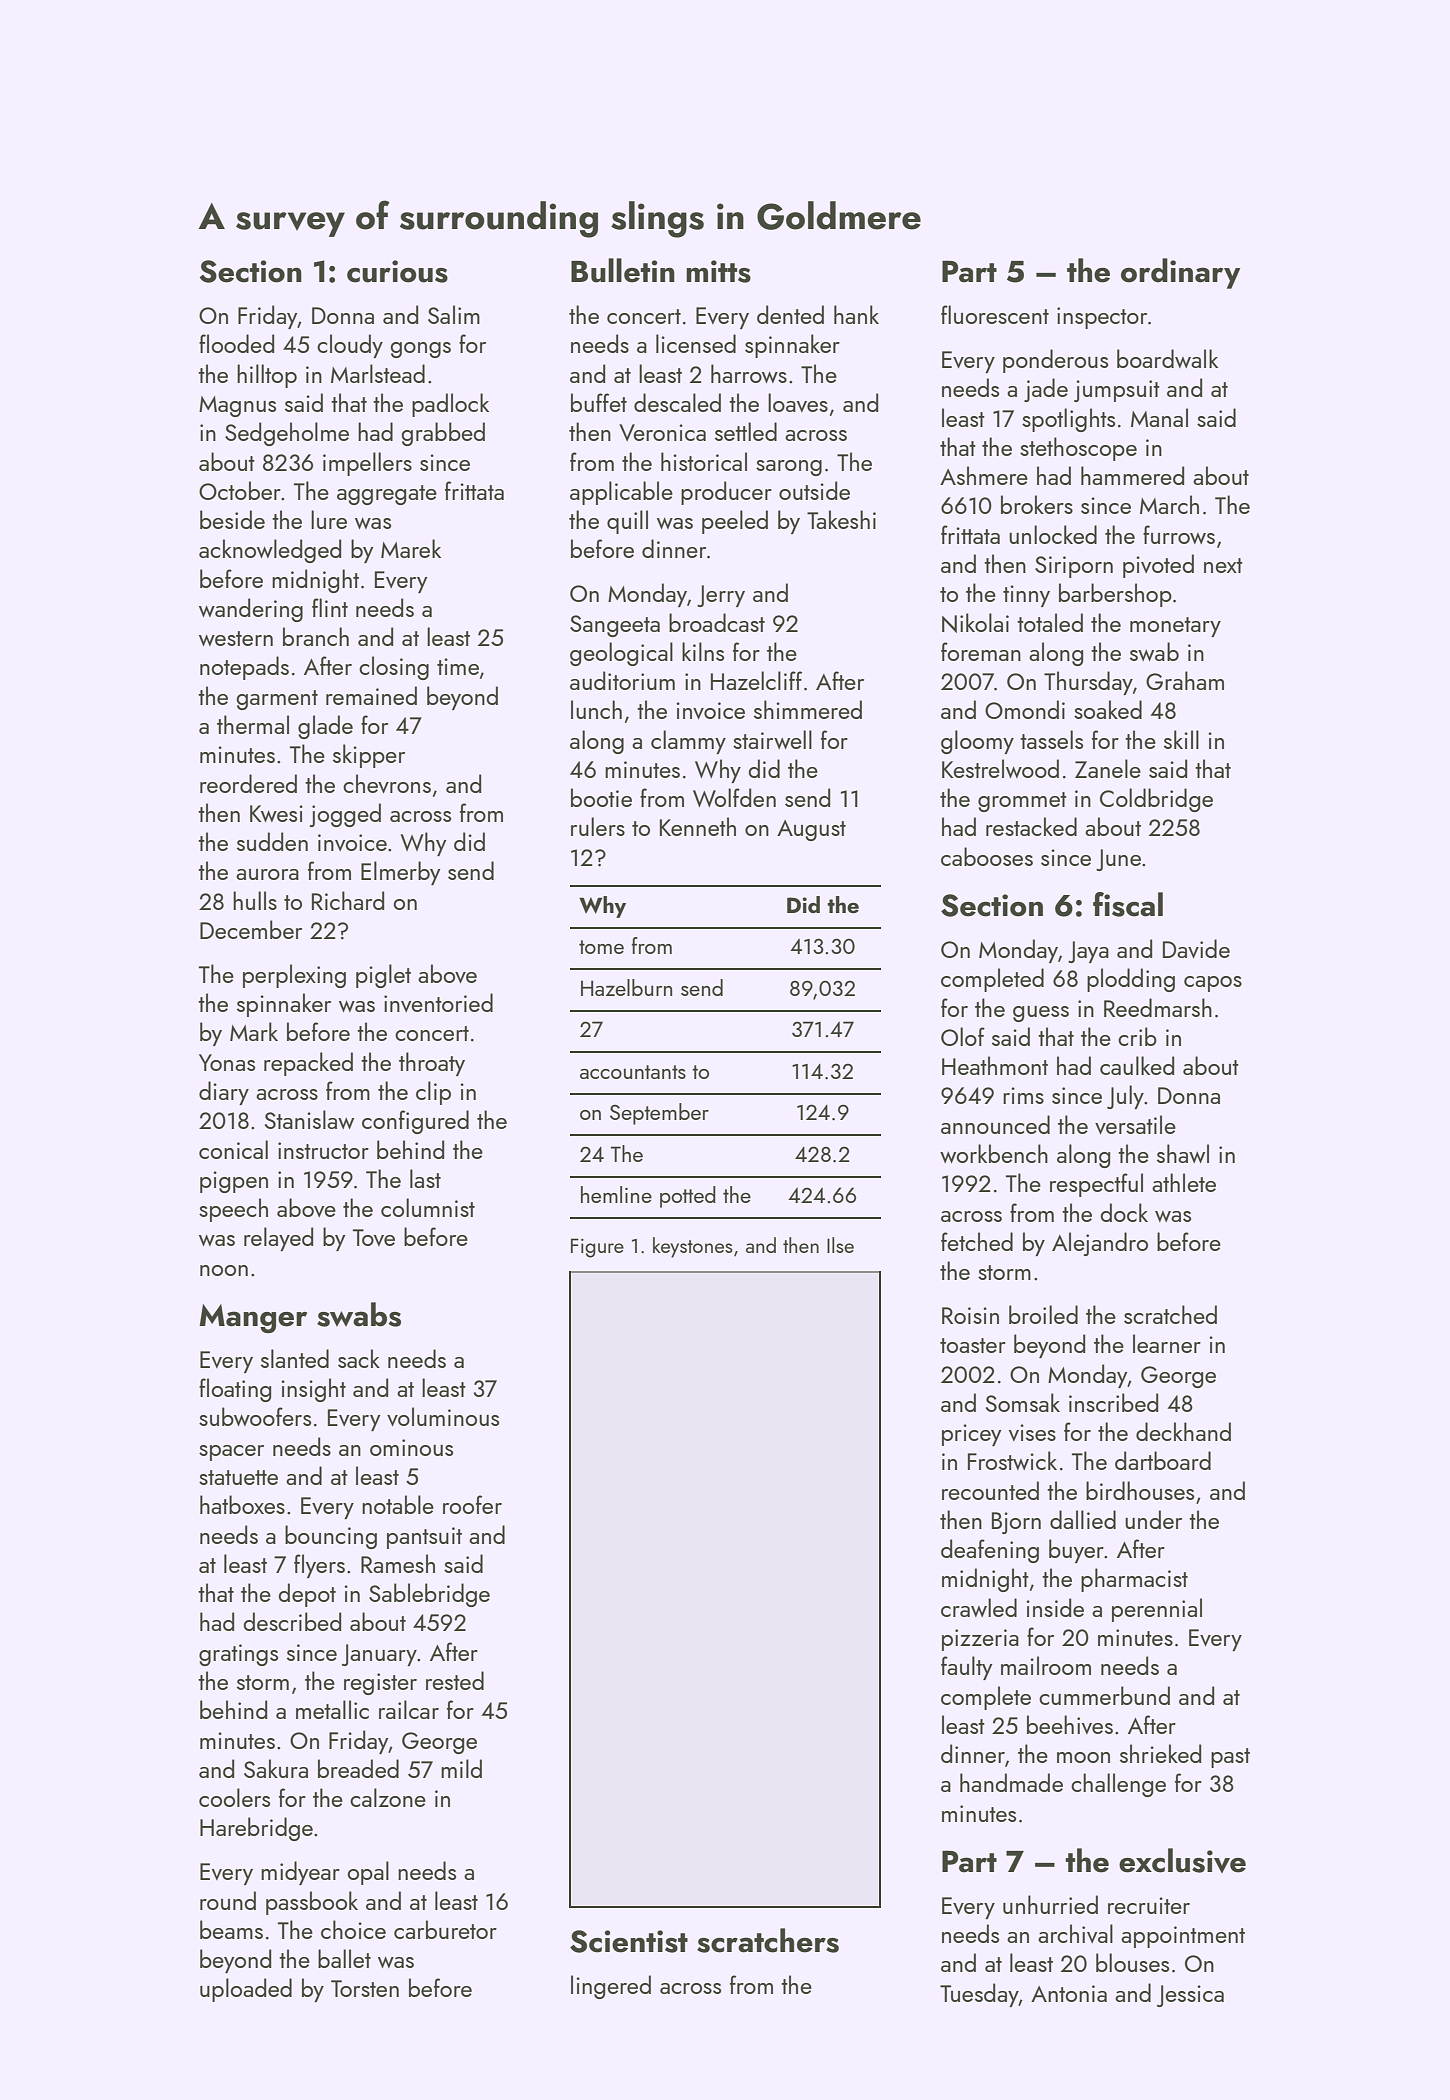 Image resolution: width=1450 pixels, height=2100 pixels. What do you see at coordinates (1031, 826) in the image?
I see `restacked` at bounding box center [1031, 826].
